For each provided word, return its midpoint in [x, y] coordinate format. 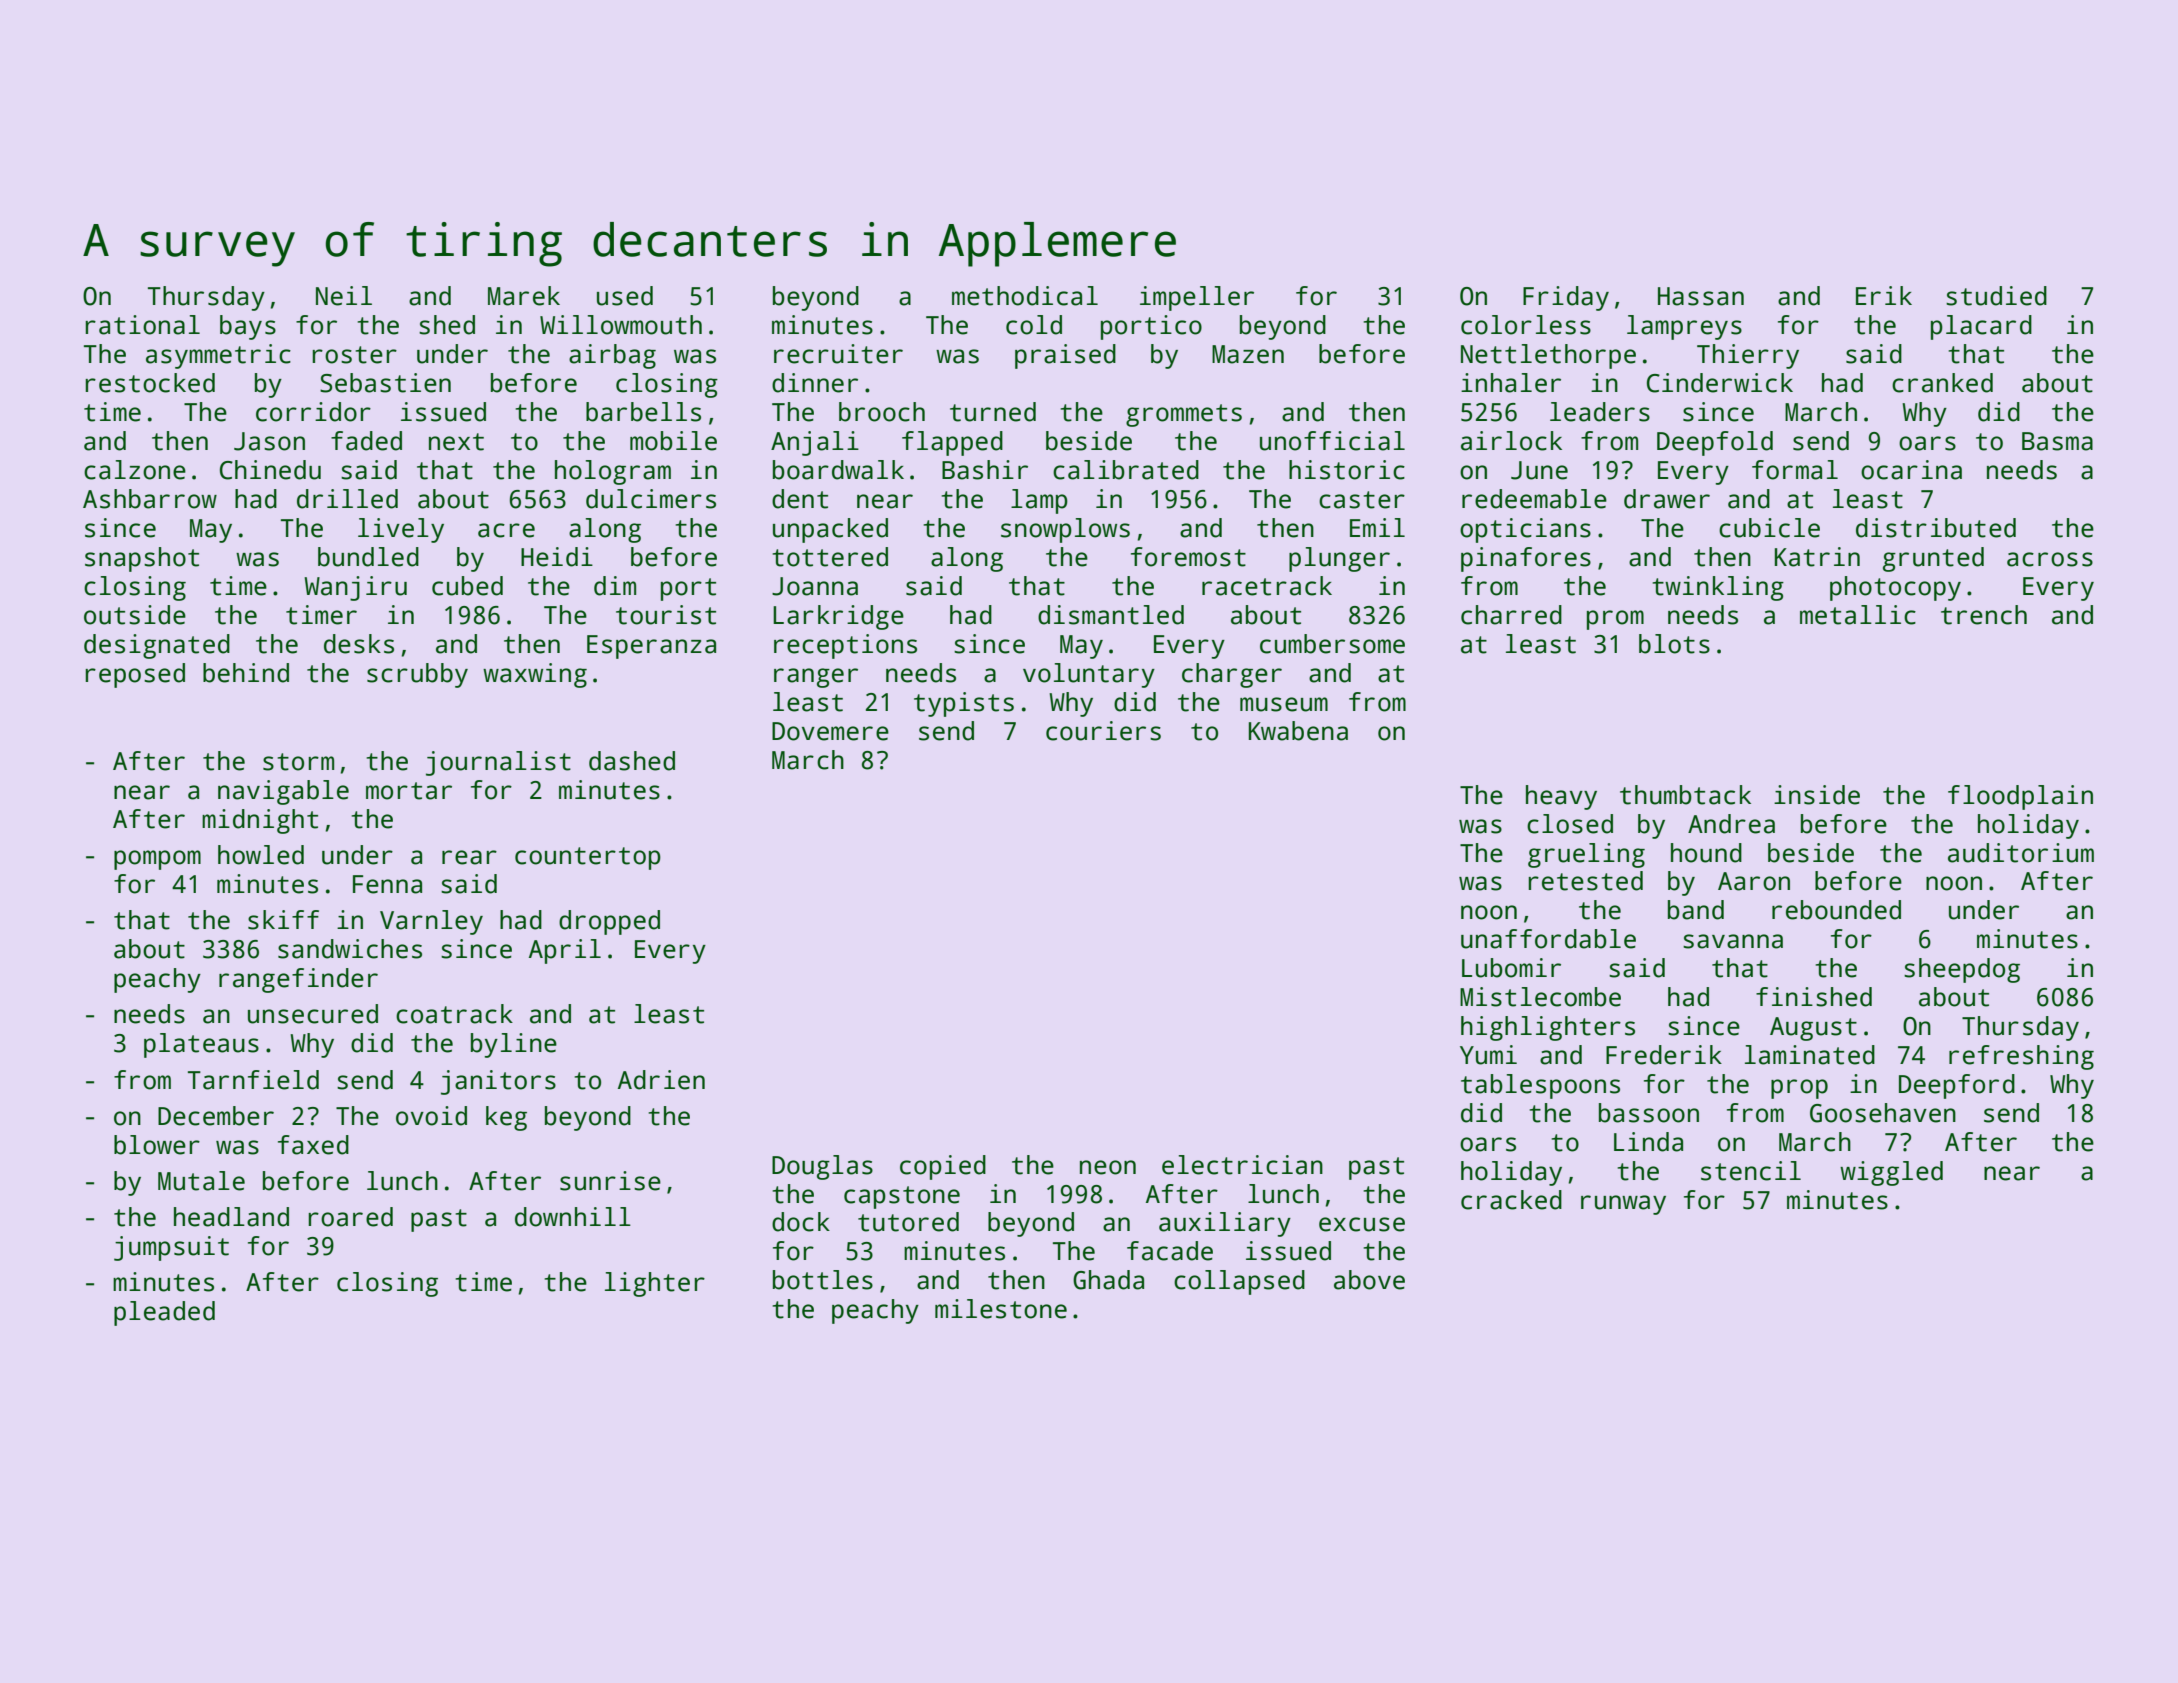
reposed [135, 675]
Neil [344, 296]
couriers [1103, 731]
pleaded [164, 1313]
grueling [1586, 855]
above [1369, 1280]
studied [1996, 296]
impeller [1197, 298]
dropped [609, 922]
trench [1984, 615]
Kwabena [1298, 731]
